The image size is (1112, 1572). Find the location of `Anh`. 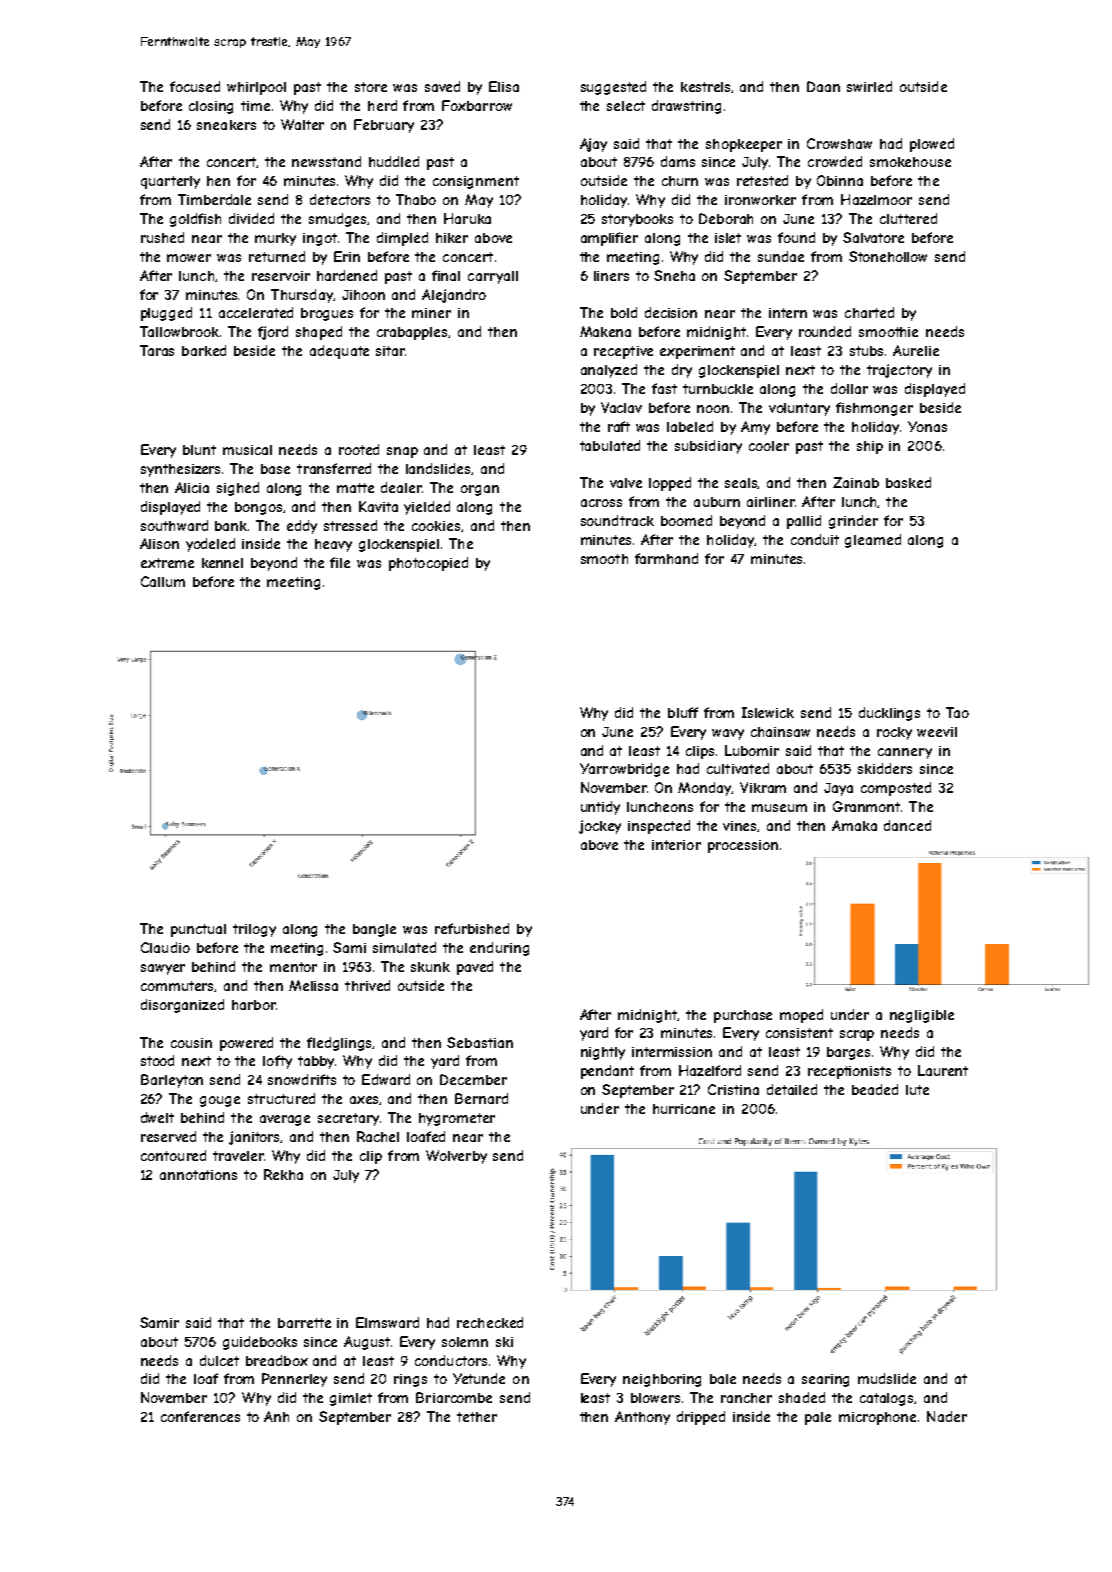

Anh is located at coordinates (276, 1416).
